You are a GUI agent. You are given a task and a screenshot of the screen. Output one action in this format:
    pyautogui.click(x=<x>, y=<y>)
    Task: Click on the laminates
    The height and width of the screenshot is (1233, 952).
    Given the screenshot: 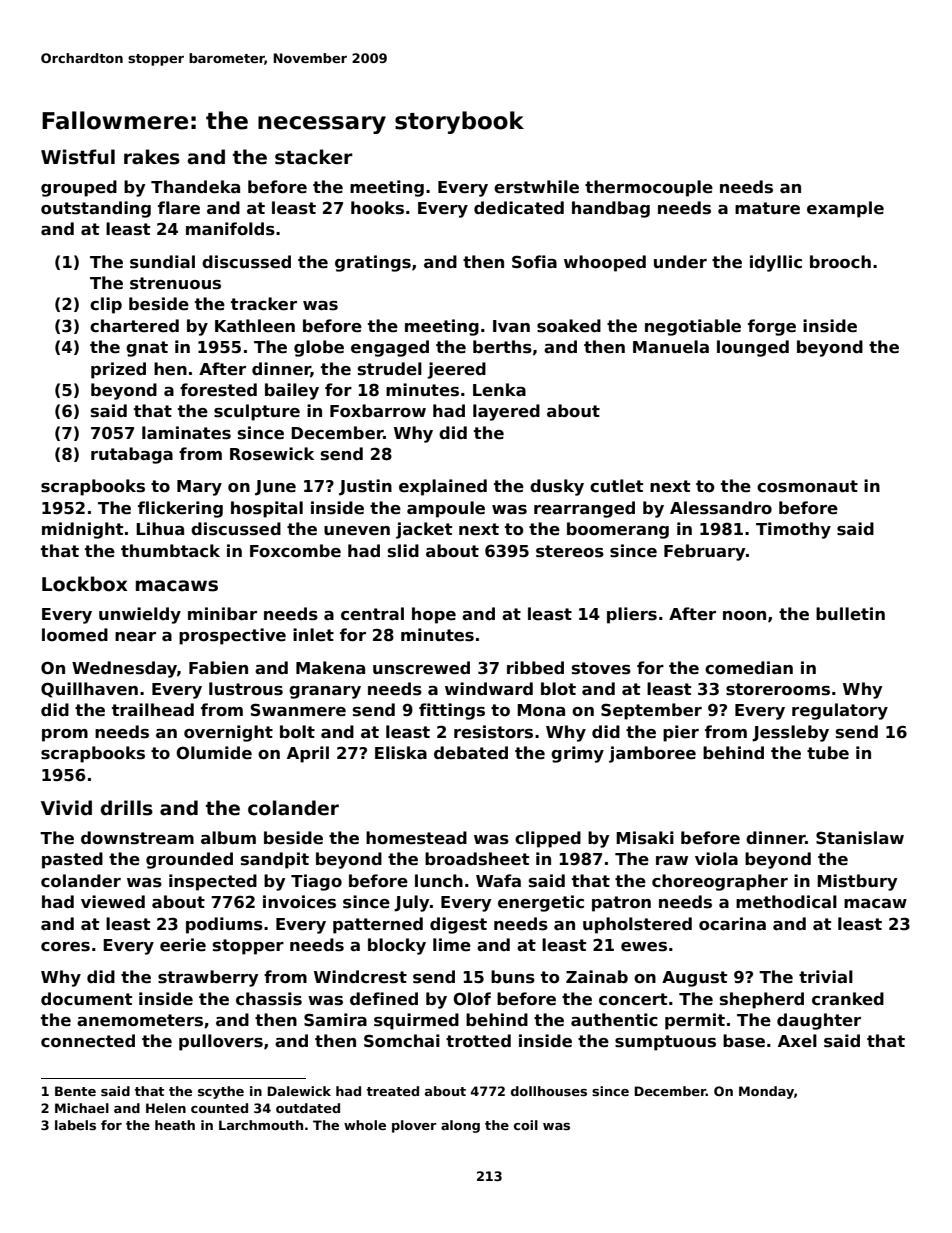 What is the action you would take?
    pyautogui.click(x=186, y=433)
